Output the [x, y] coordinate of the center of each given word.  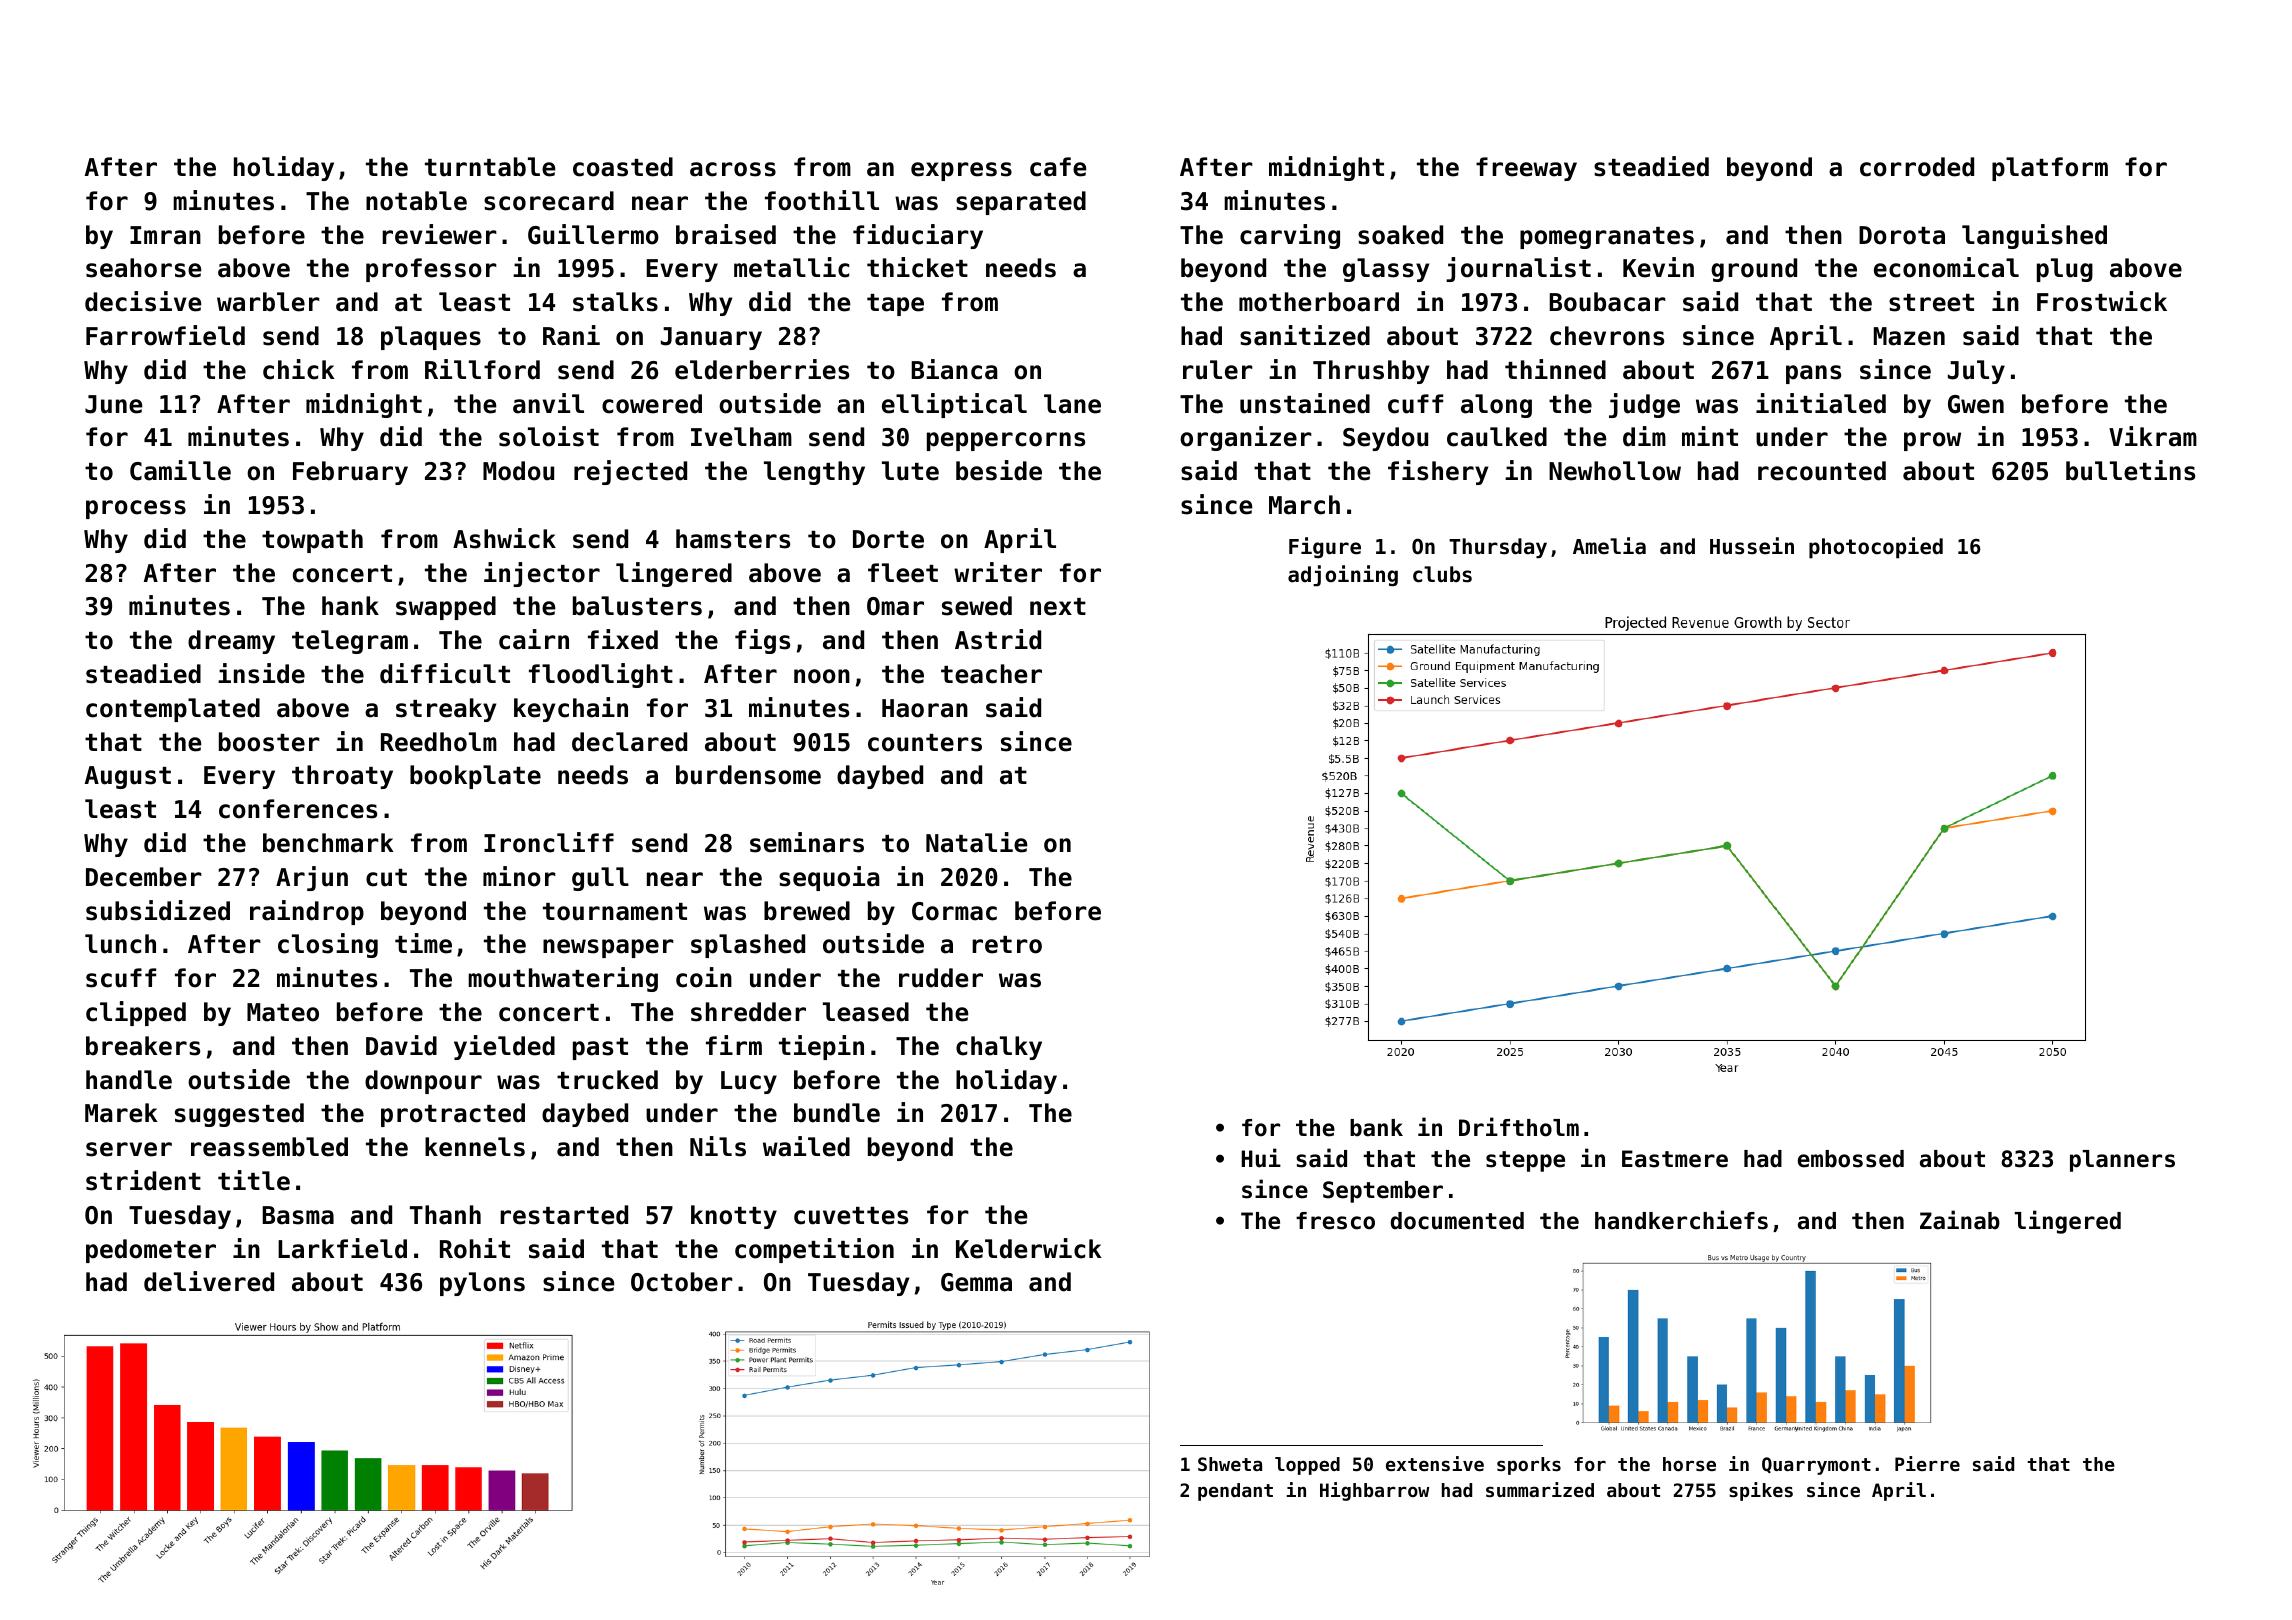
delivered [209, 1281]
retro [1007, 945]
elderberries [762, 369]
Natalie [976, 842]
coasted [623, 167]
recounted [1822, 471]
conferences [298, 809]
